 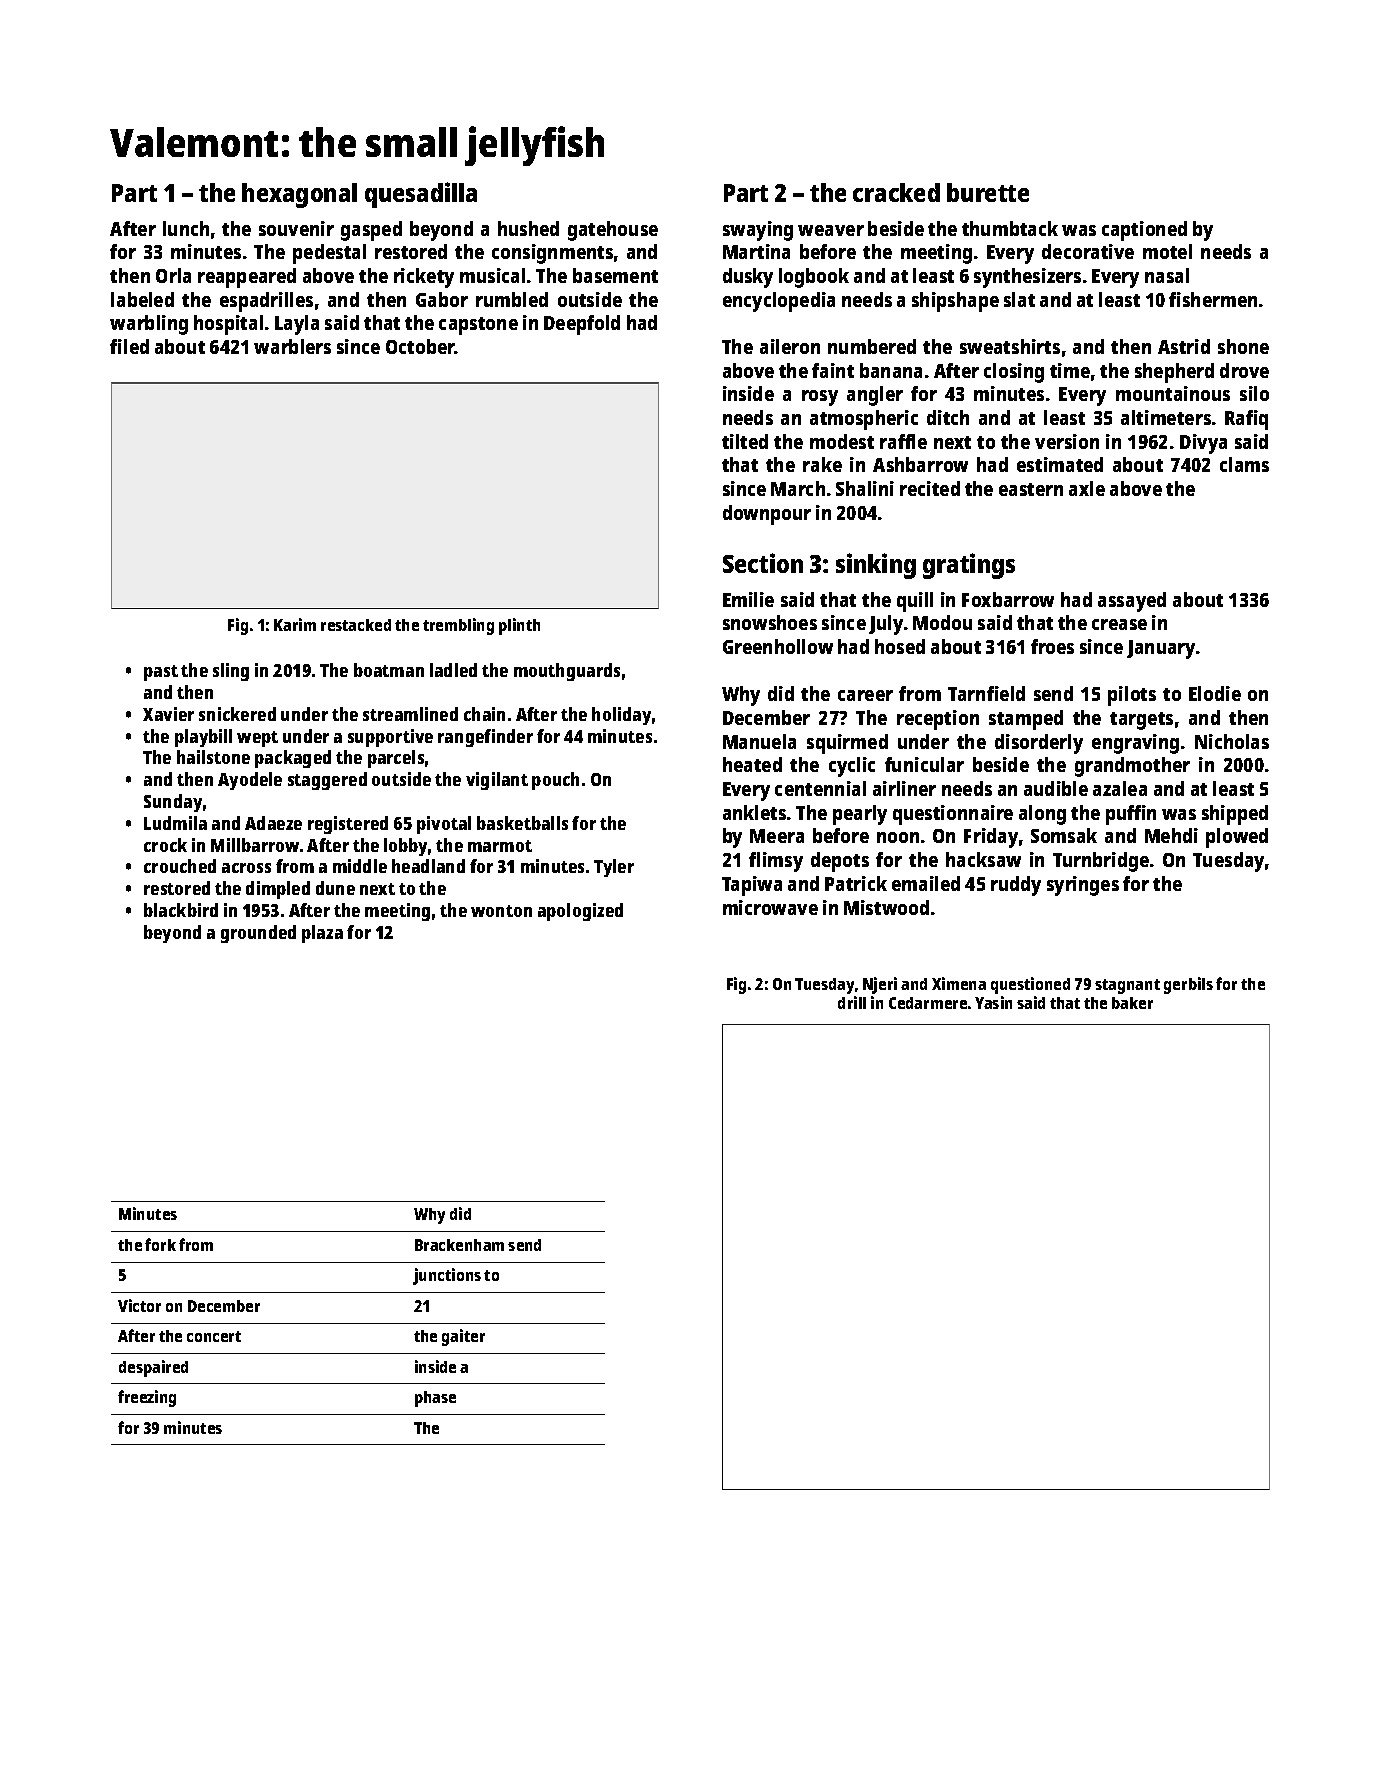 What do you see at coordinates (161, 673) in the screenshot?
I see `past` at bounding box center [161, 673].
